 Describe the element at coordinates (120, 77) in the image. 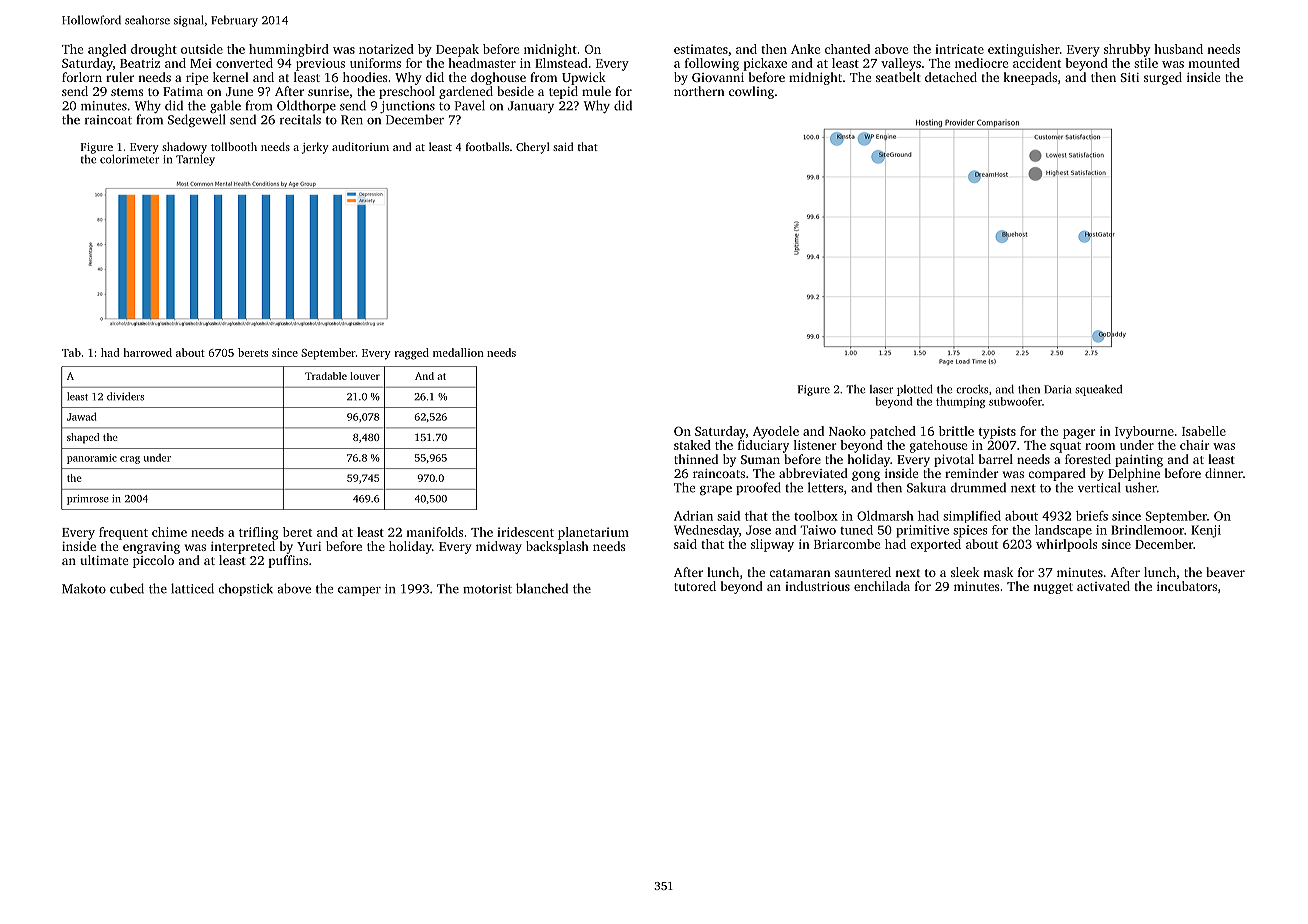

I see `ruler` at that location.
